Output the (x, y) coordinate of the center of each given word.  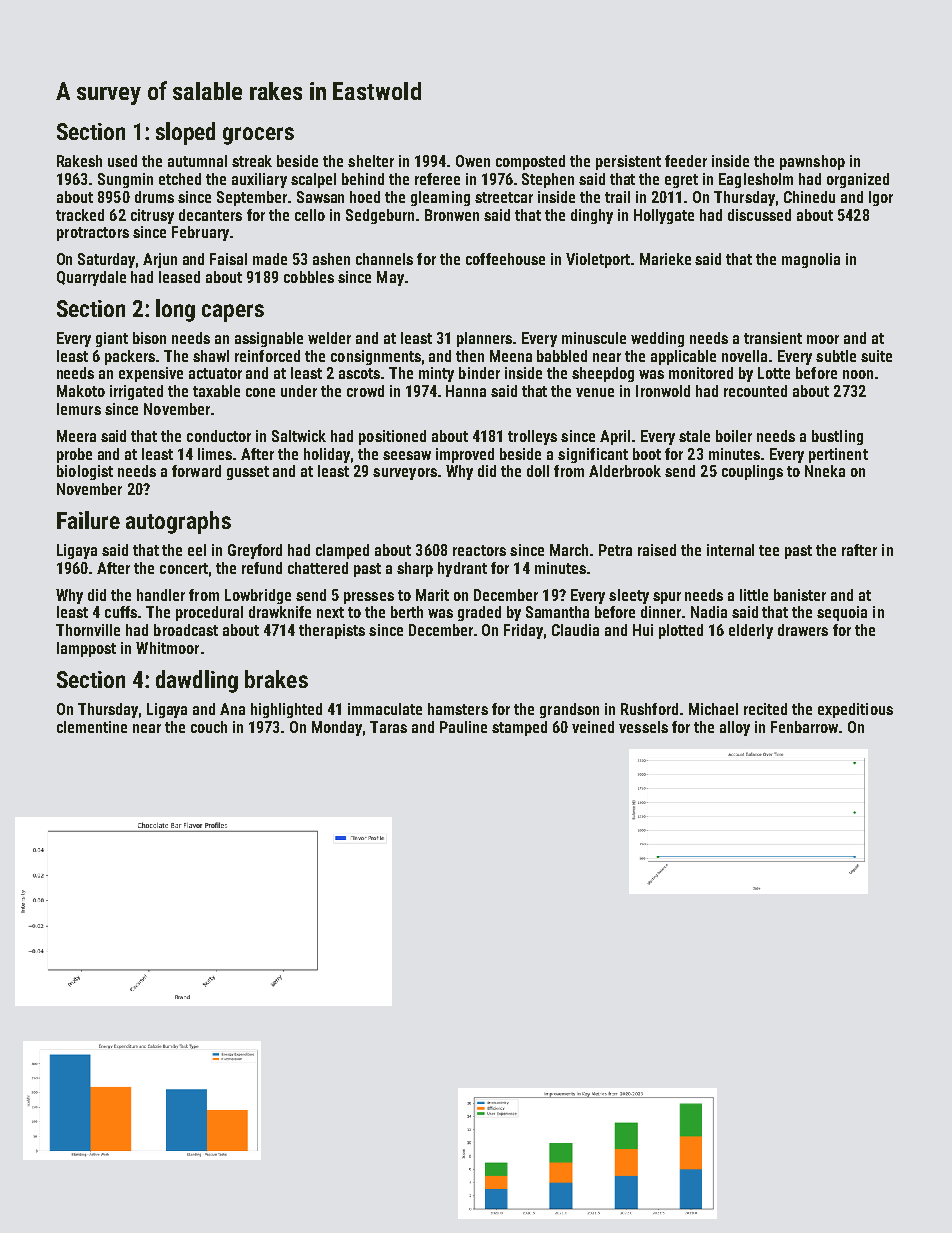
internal (730, 550)
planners (484, 339)
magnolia (811, 260)
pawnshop (812, 162)
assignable (269, 339)
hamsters (458, 709)
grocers (258, 136)
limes (215, 454)
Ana (232, 709)
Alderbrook (625, 471)
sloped (185, 133)
